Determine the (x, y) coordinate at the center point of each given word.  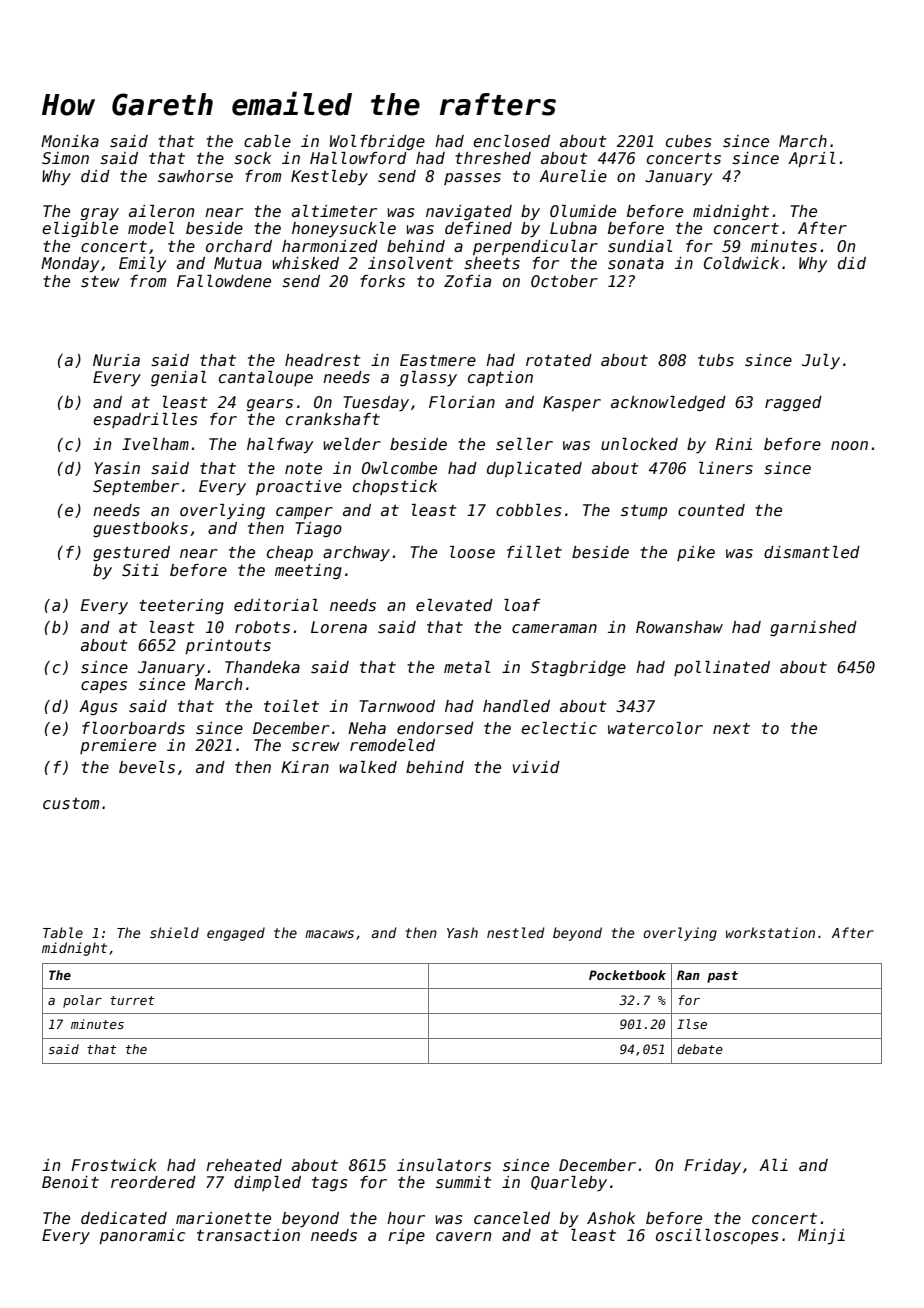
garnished (813, 628)
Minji (821, 1237)
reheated (244, 1165)
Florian (462, 402)
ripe (406, 1236)
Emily (143, 265)
